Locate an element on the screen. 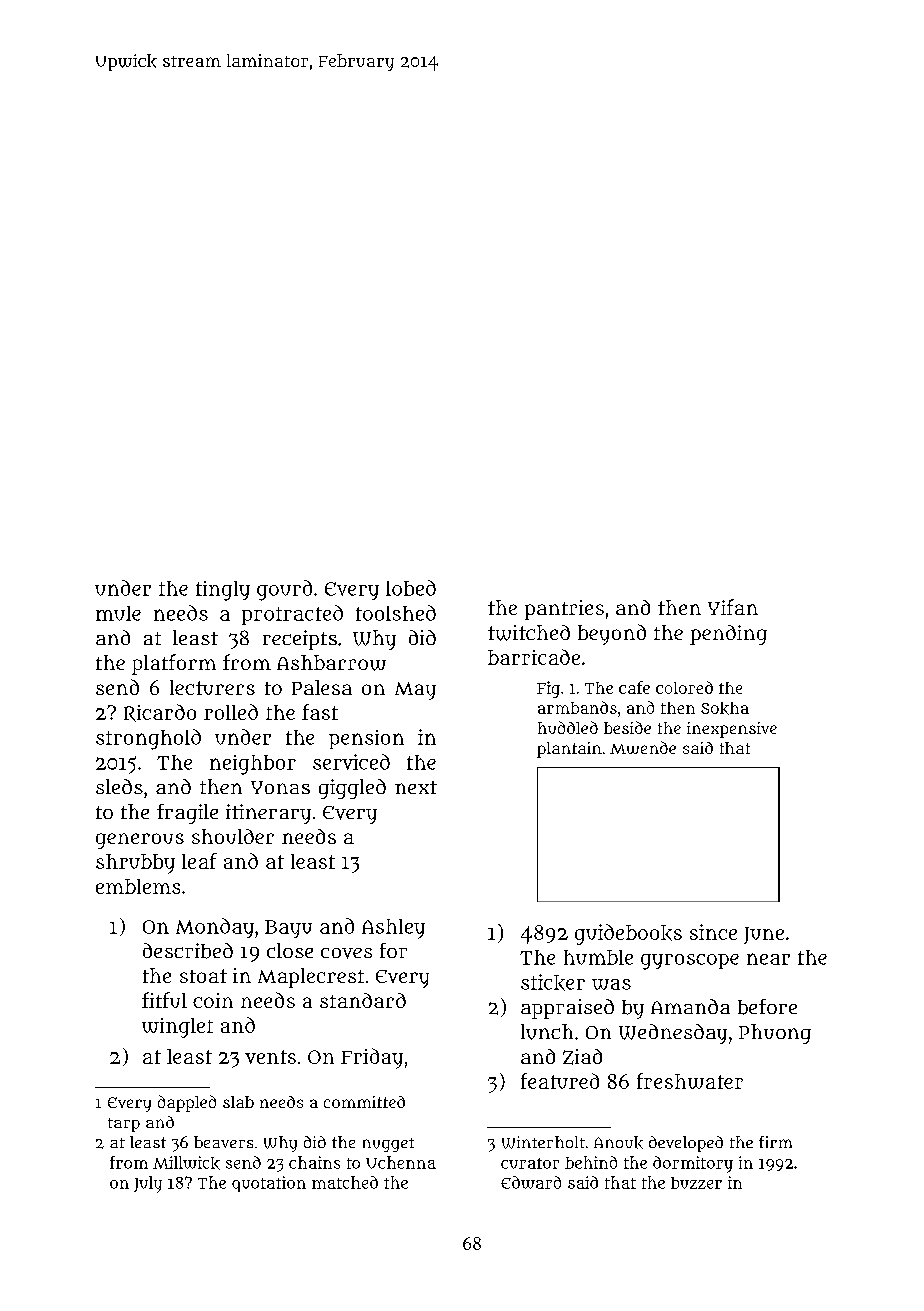 This screenshot has width=924, height=1311. June is located at coordinates (764, 935).
